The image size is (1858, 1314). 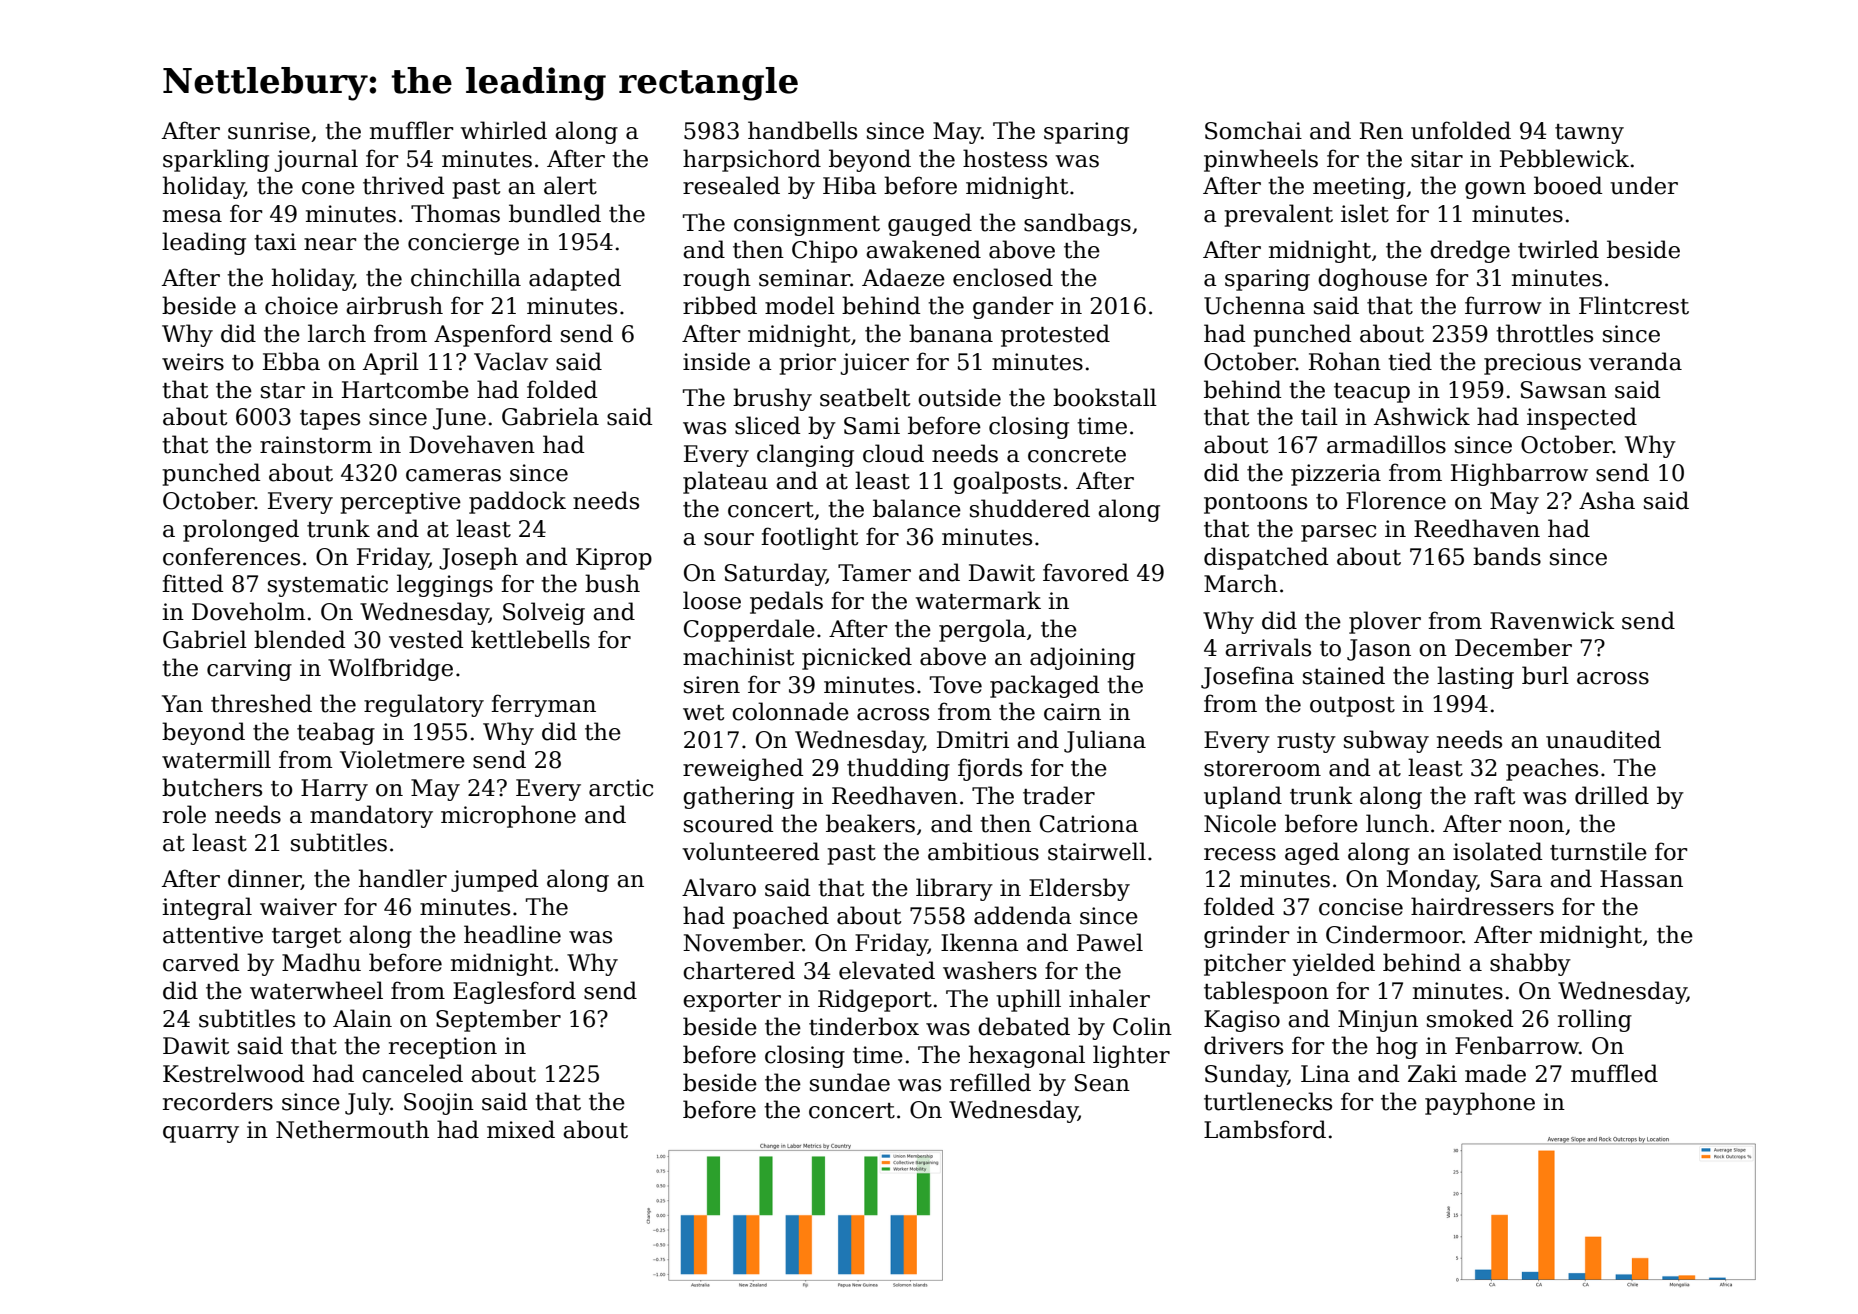 I want to click on mandatory, so click(x=371, y=816).
